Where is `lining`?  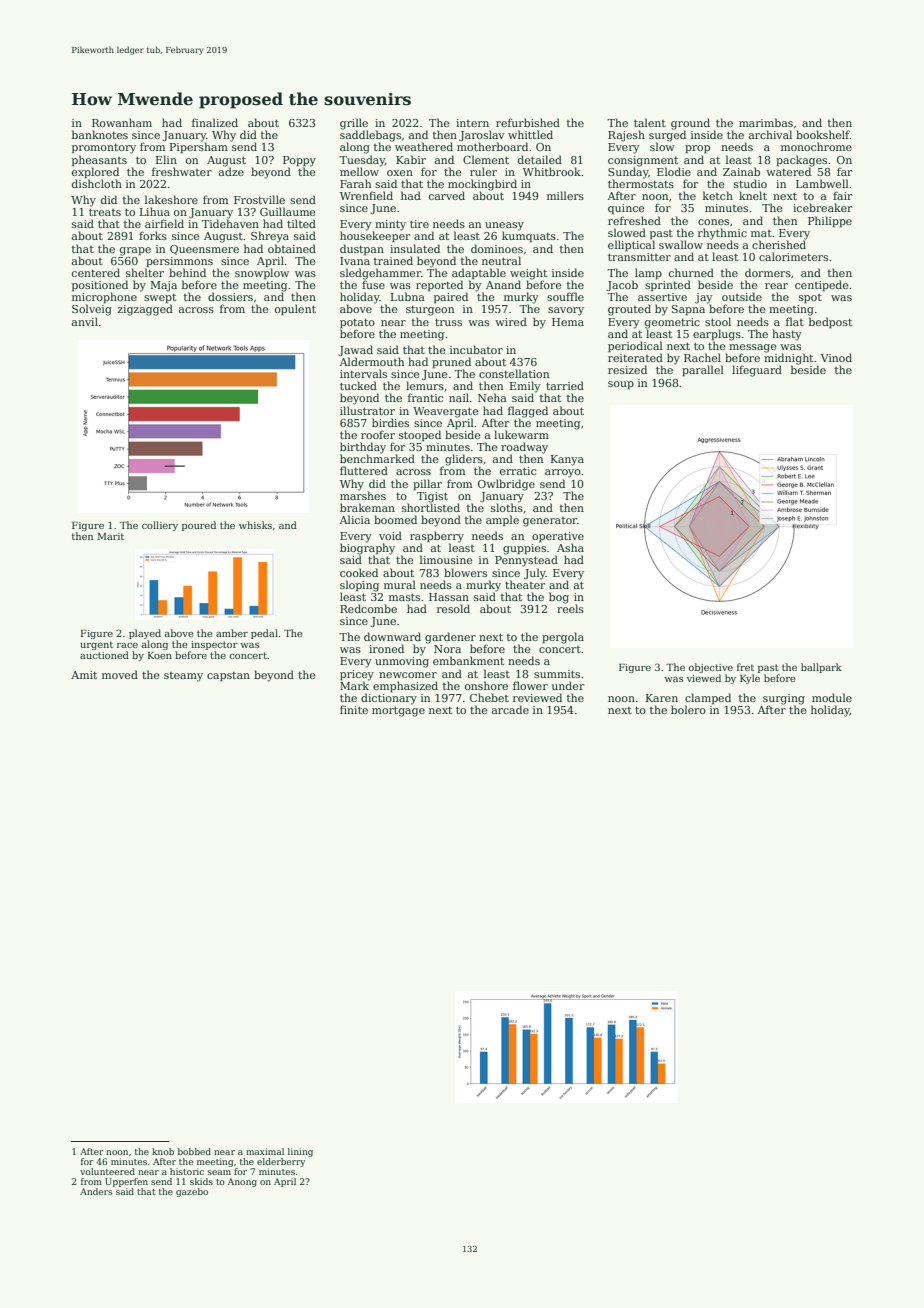 lining is located at coordinates (300, 1152).
